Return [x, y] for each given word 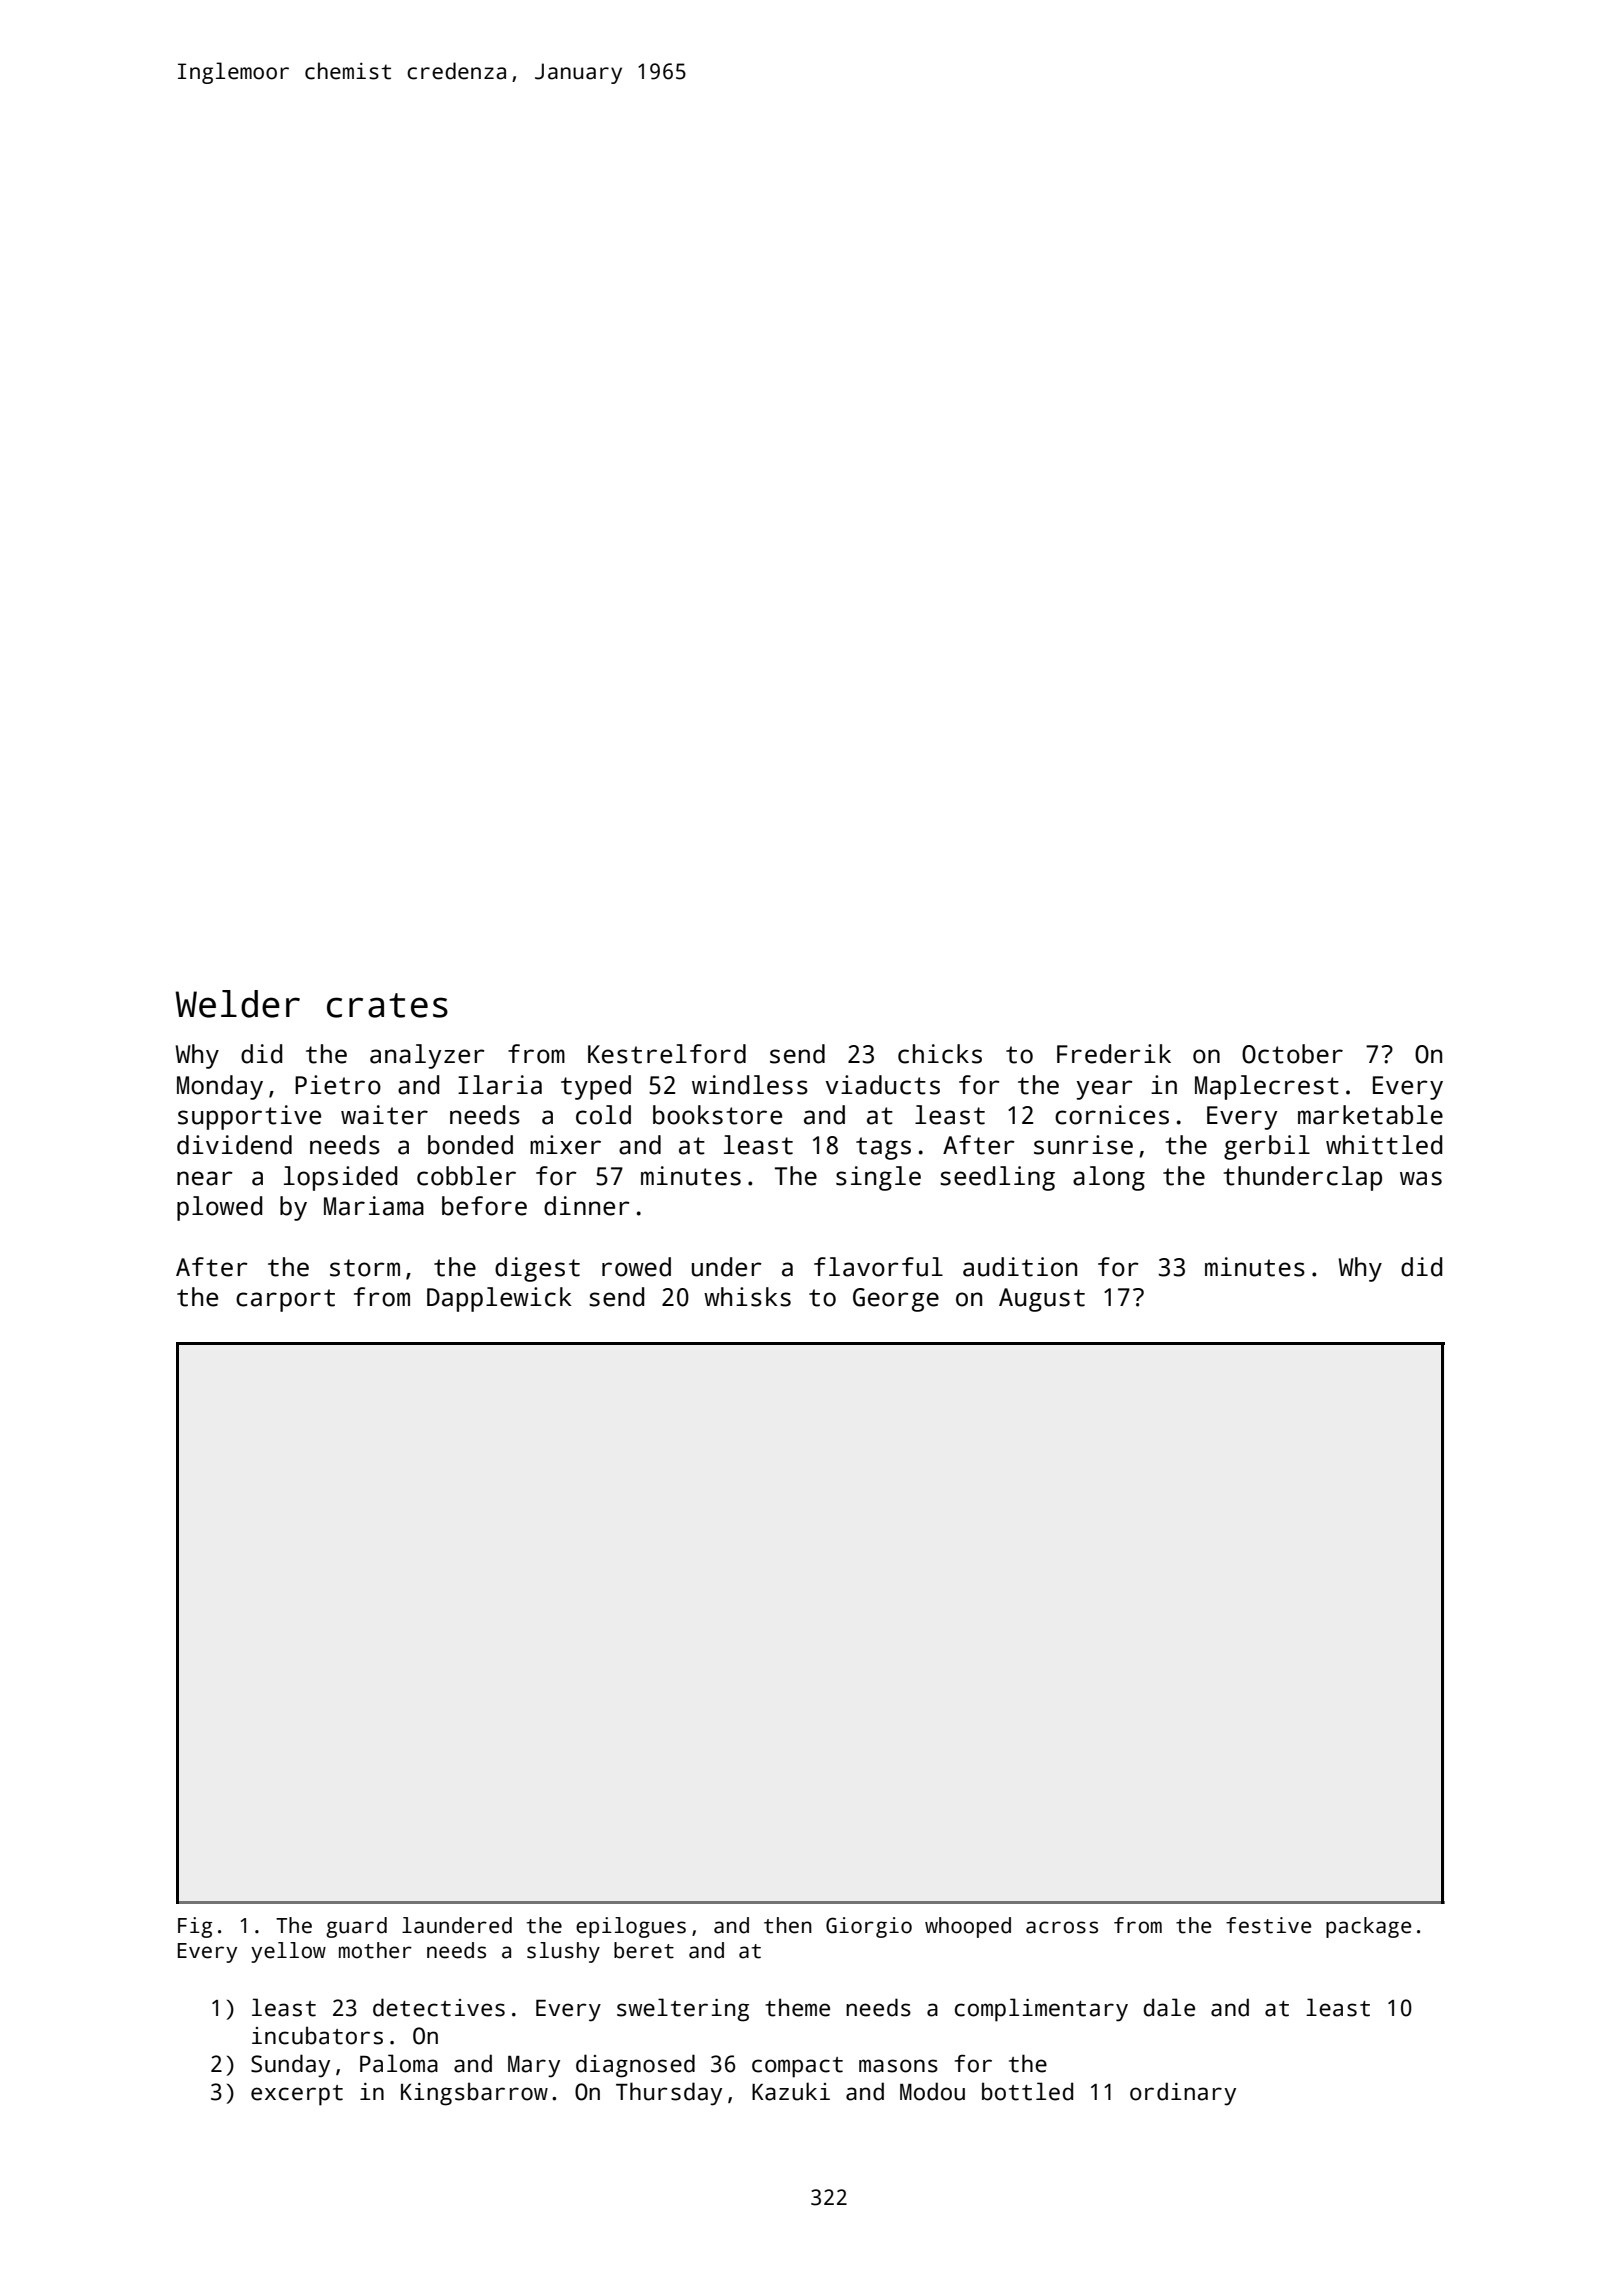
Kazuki [791, 2091]
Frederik [1114, 1054]
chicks [940, 1054]
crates [387, 1005]
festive [1268, 1925]
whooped [968, 1927]
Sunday [290, 2066]
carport [285, 1300]
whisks [747, 1297]
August [1042, 1300]
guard [356, 1927]
